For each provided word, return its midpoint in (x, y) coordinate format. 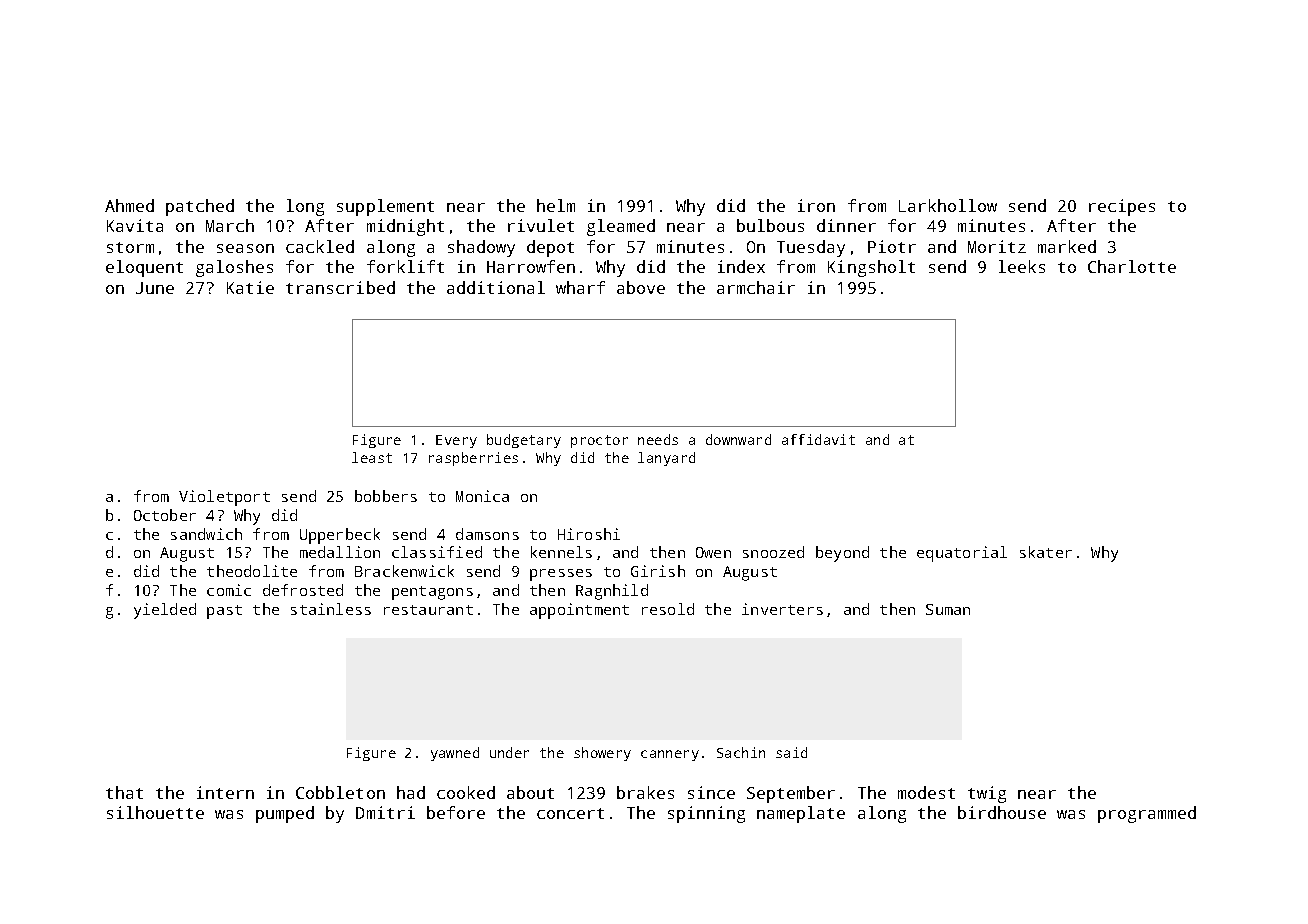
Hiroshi (589, 534)
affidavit (818, 439)
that (124, 792)
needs (658, 439)
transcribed (340, 287)
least (372, 457)
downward (738, 439)
